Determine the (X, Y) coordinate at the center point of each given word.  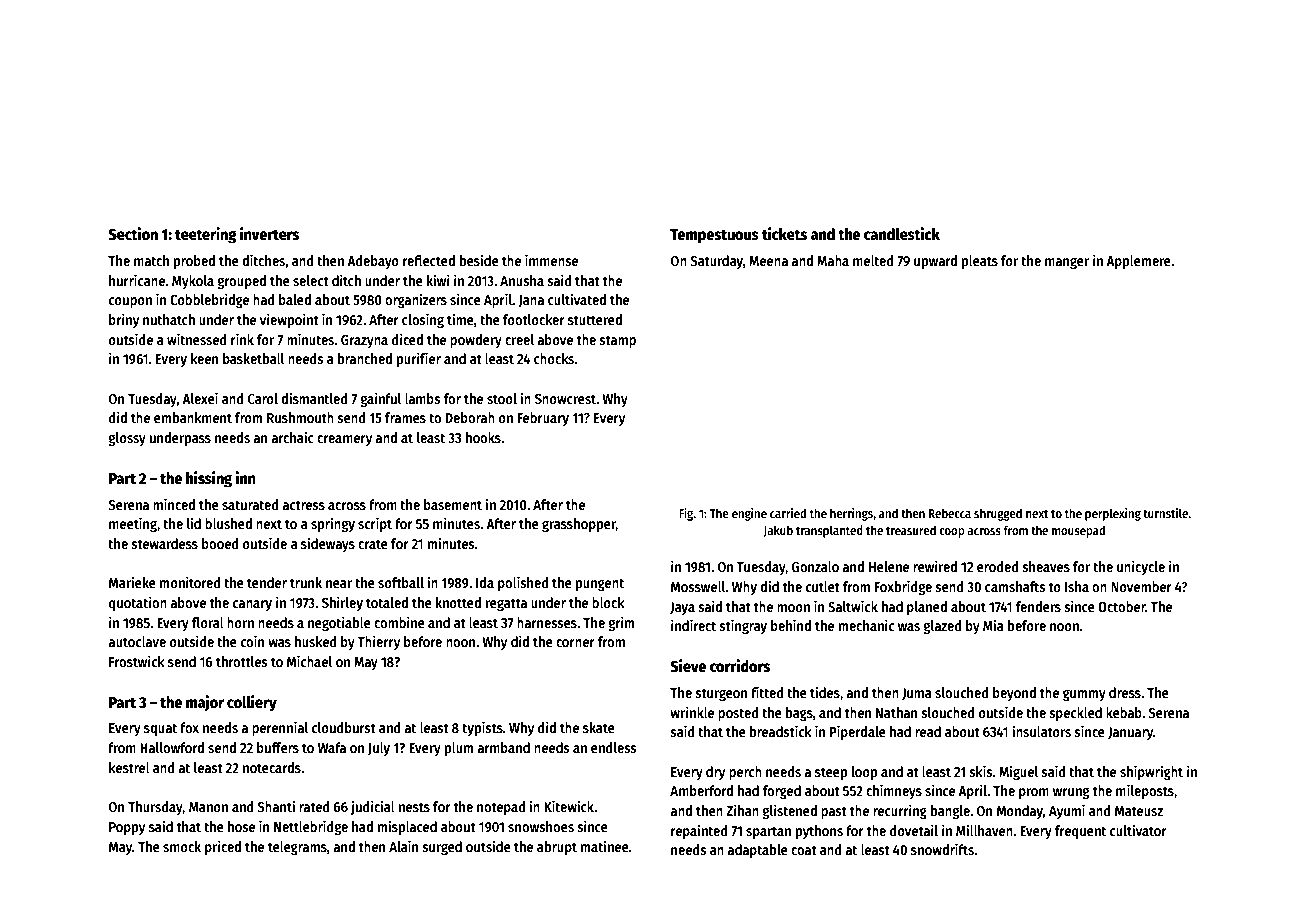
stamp (617, 341)
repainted (699, 831)
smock (182, 846)
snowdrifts (942, 849)
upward (935, 262)
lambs (423, 398)
